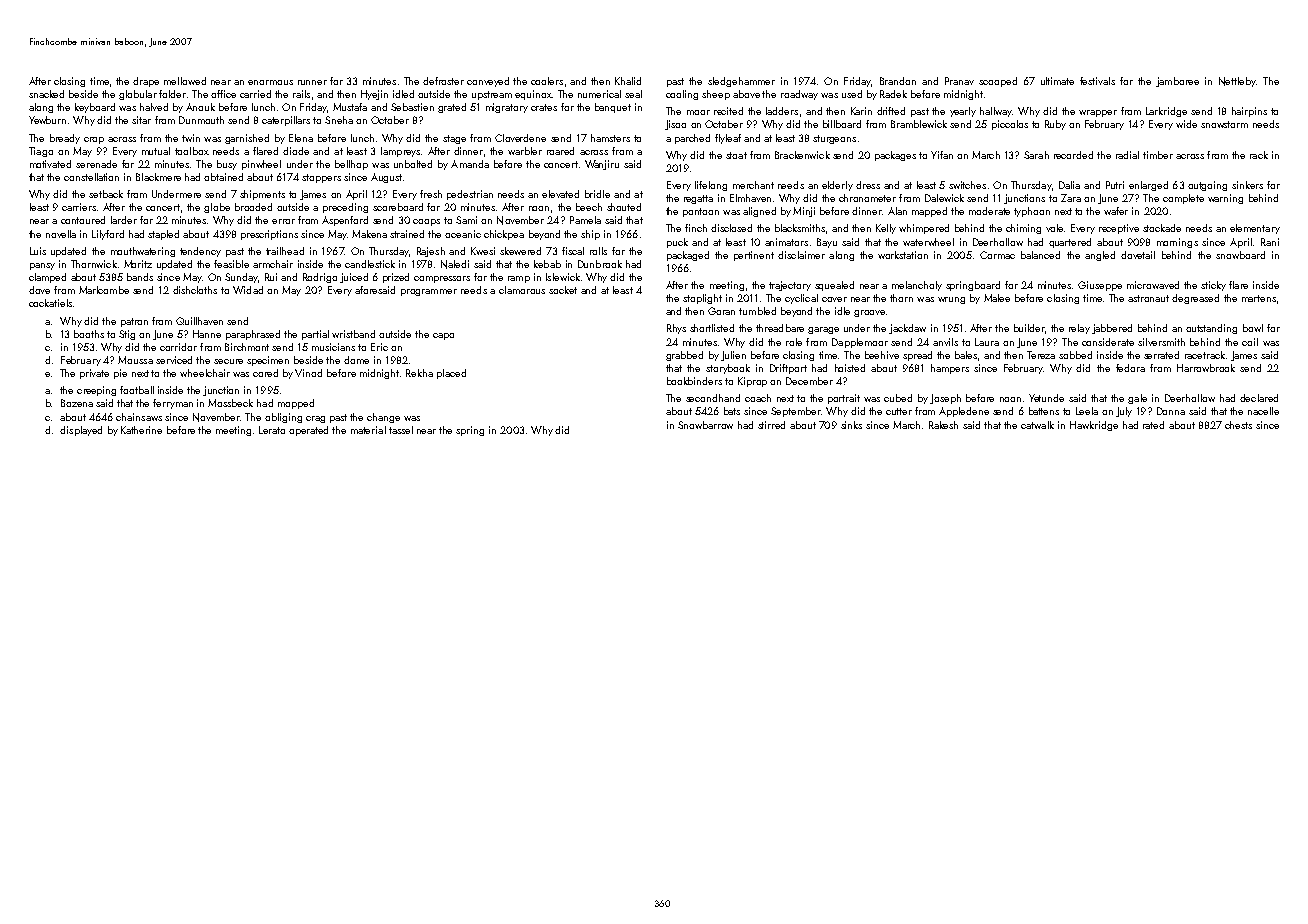 Image resolution: width=1308 pixels, height=924 pixels. What do you see at coordinates (94, 374) in the document?
I see `private` at bounding box center [94, 374].
